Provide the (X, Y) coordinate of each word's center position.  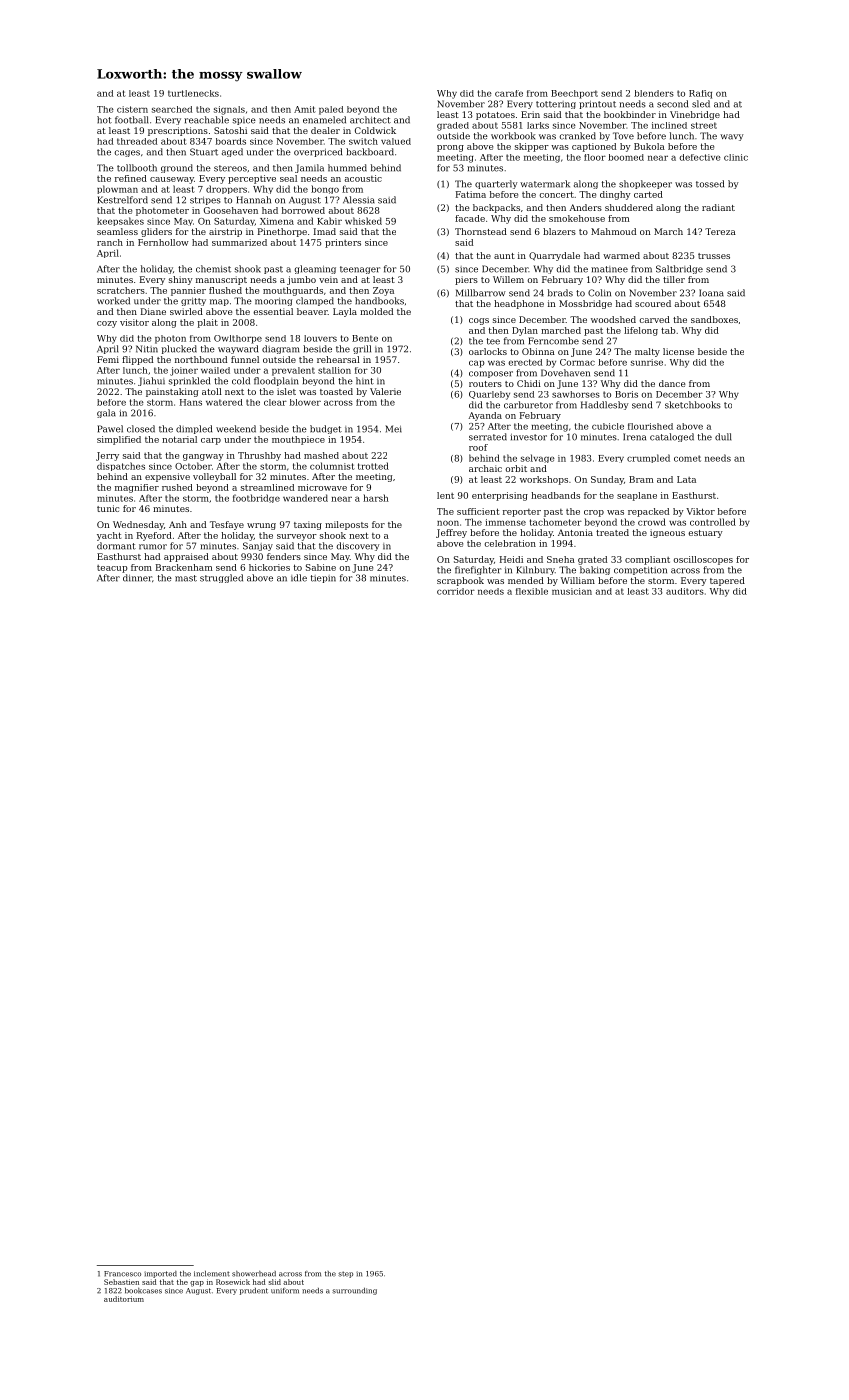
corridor (456, 591)
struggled (221, 578)
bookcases (143, 1291)
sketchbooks (693, 405)
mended (526, 580)
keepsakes (120, 221)
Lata (686, 479)
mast (186, 578)
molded (376, 311)
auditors (685, 591)
